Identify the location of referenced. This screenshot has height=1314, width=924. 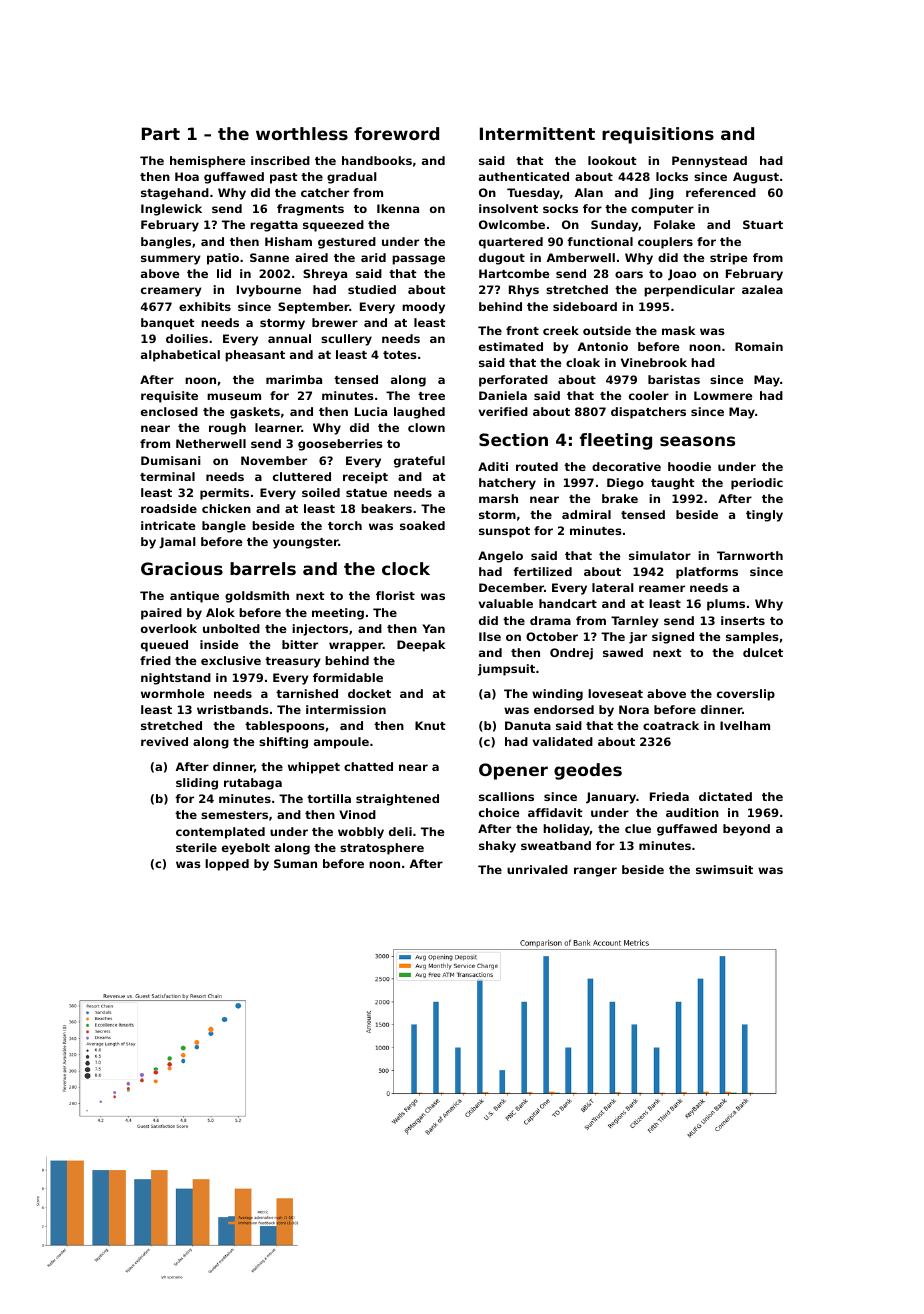
(721, 192).
